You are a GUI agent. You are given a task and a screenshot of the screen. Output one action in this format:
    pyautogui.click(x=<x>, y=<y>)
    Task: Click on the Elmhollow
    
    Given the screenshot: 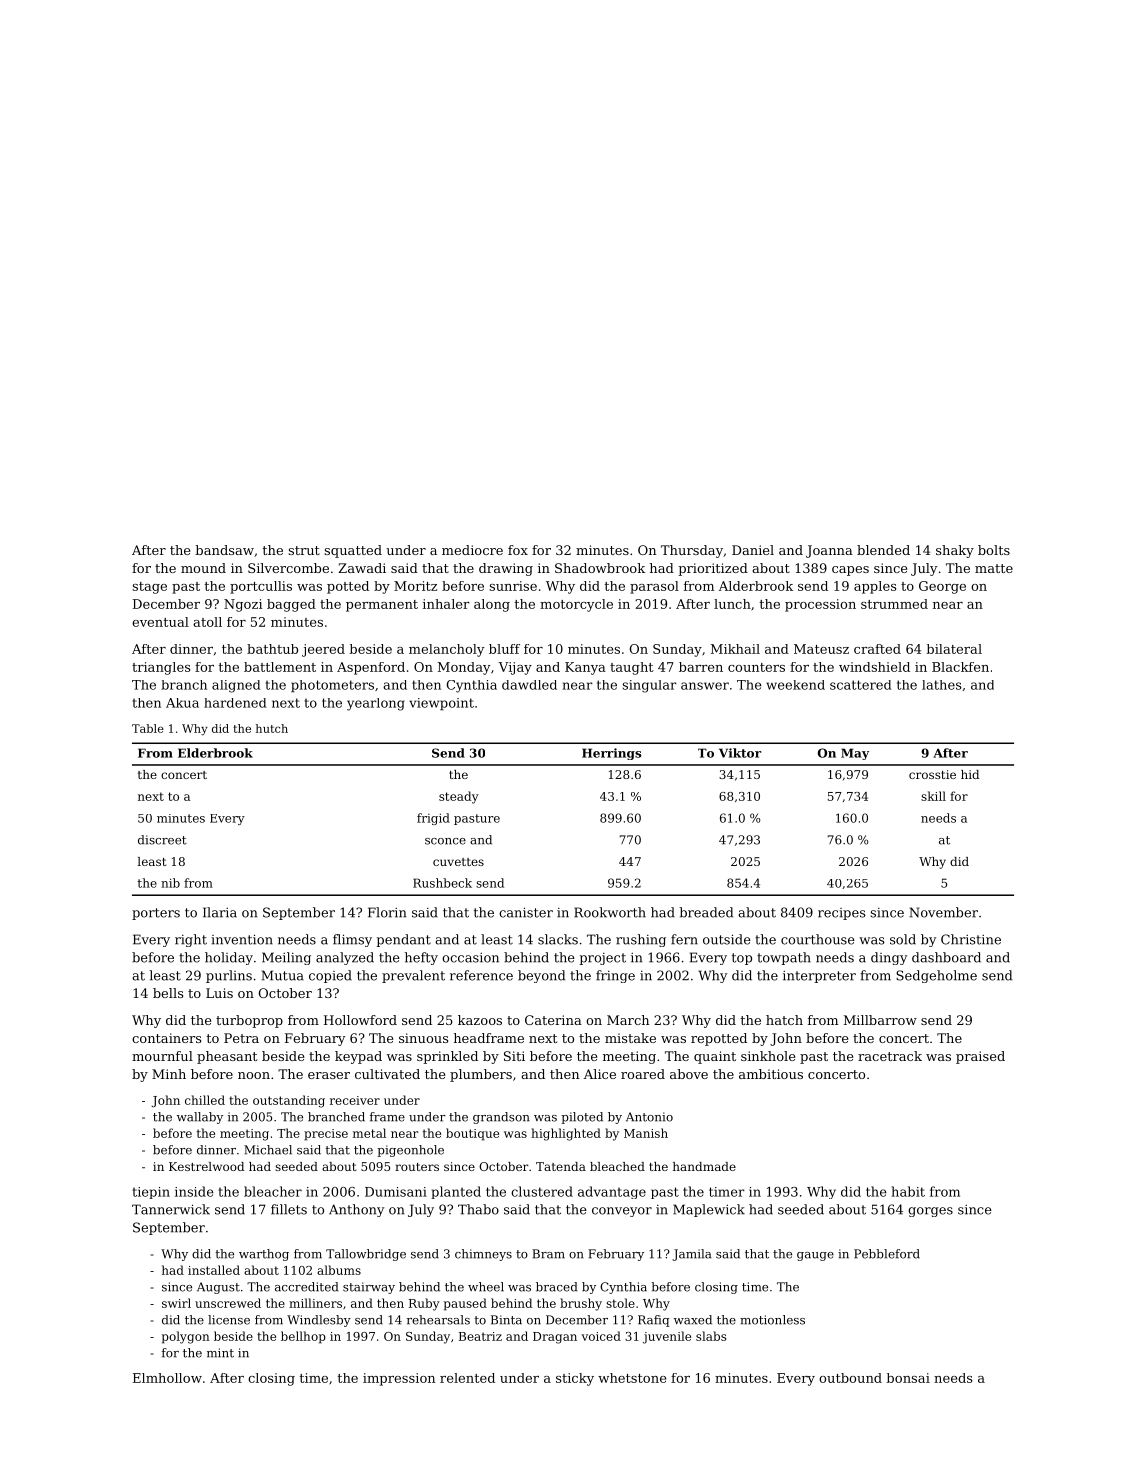 What is the action you would take?
    pyautogui.click(x=167, y=1378)
